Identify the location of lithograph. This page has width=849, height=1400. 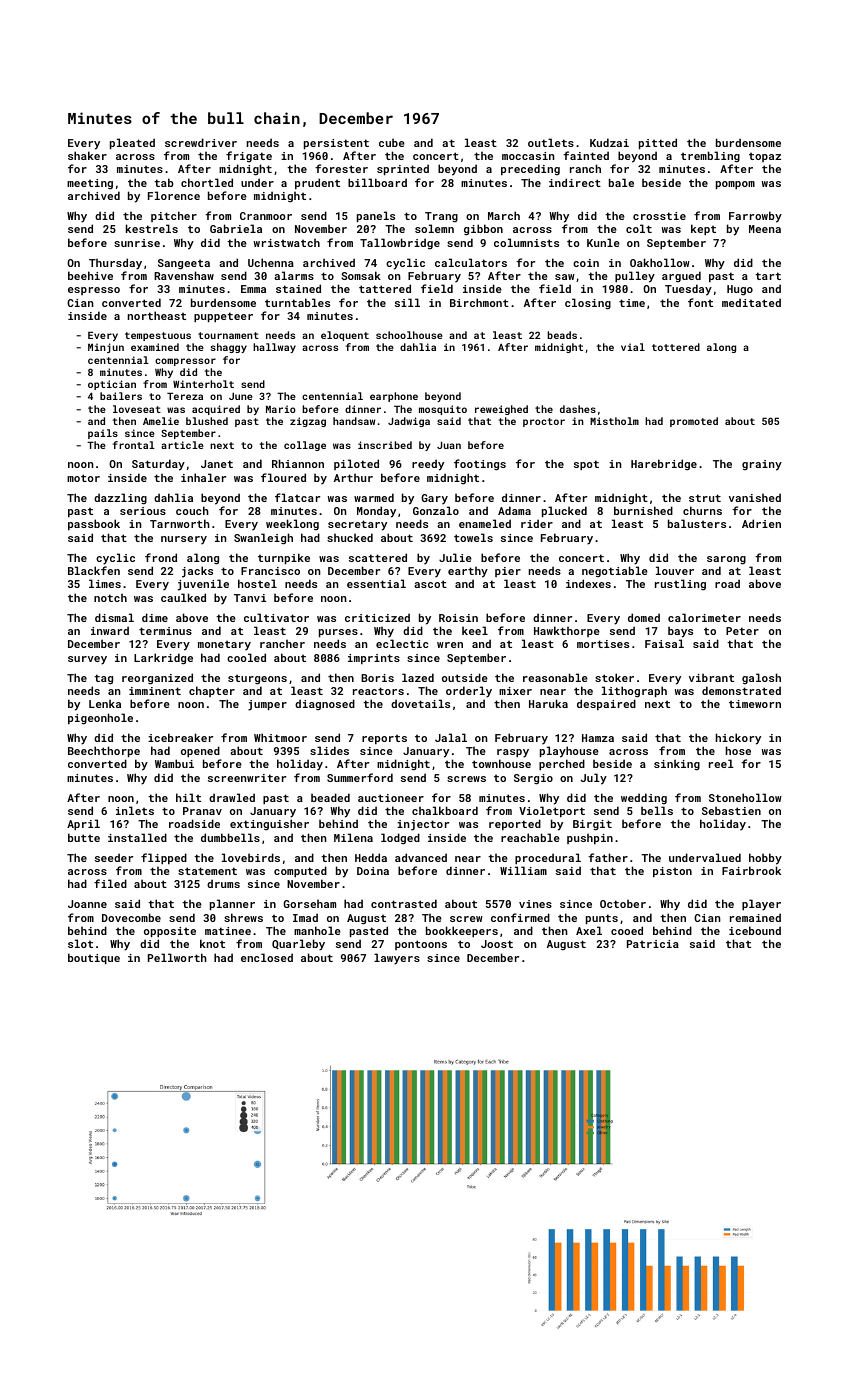
(634, 691).
